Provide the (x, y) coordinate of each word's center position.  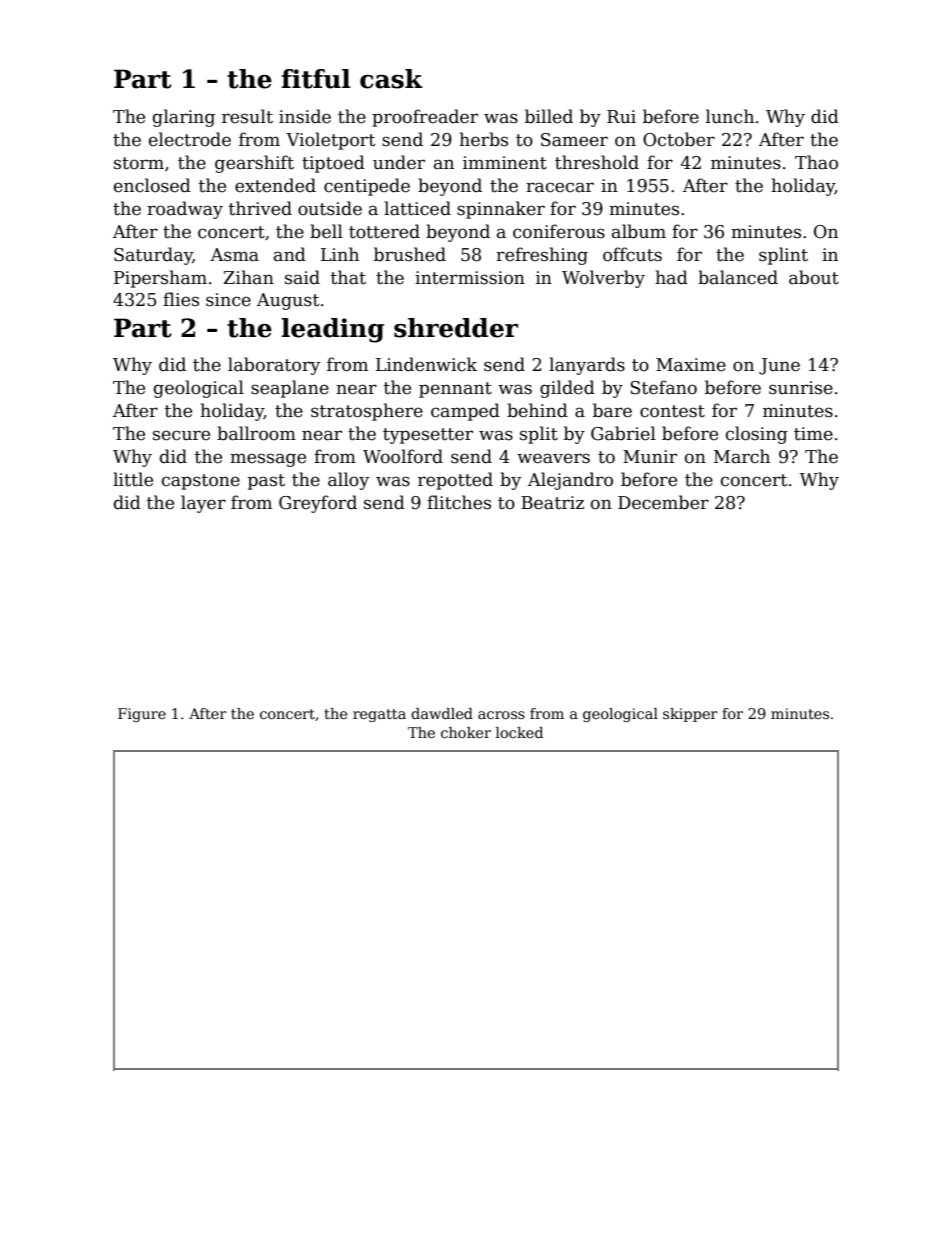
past (266, 482)
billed (549, 116)
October (679, 139)
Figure (142, 715)
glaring (184, 118)
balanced (738, 277)
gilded (567, 389)
